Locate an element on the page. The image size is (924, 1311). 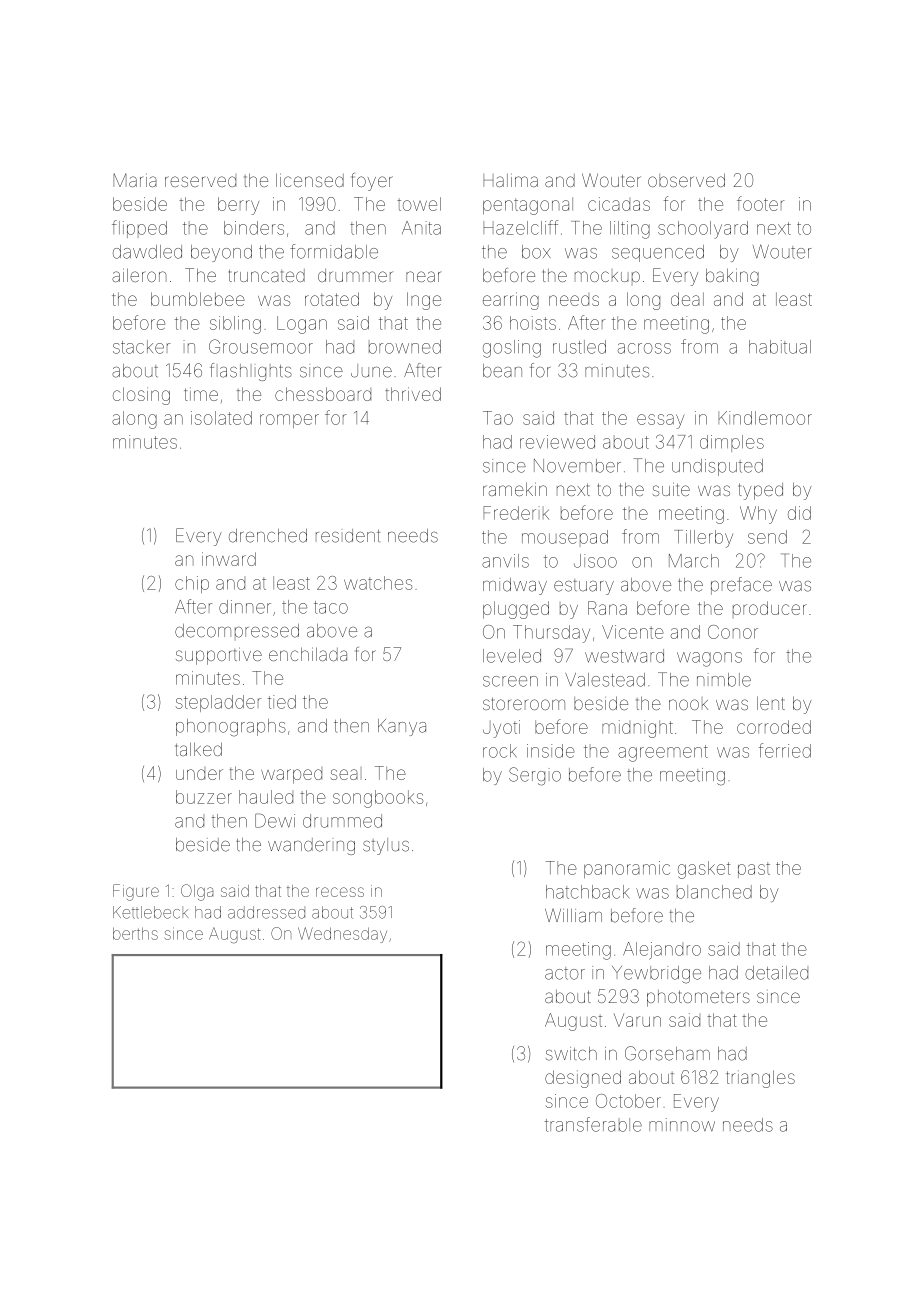
designed is located at coordinates (583, 1079).
